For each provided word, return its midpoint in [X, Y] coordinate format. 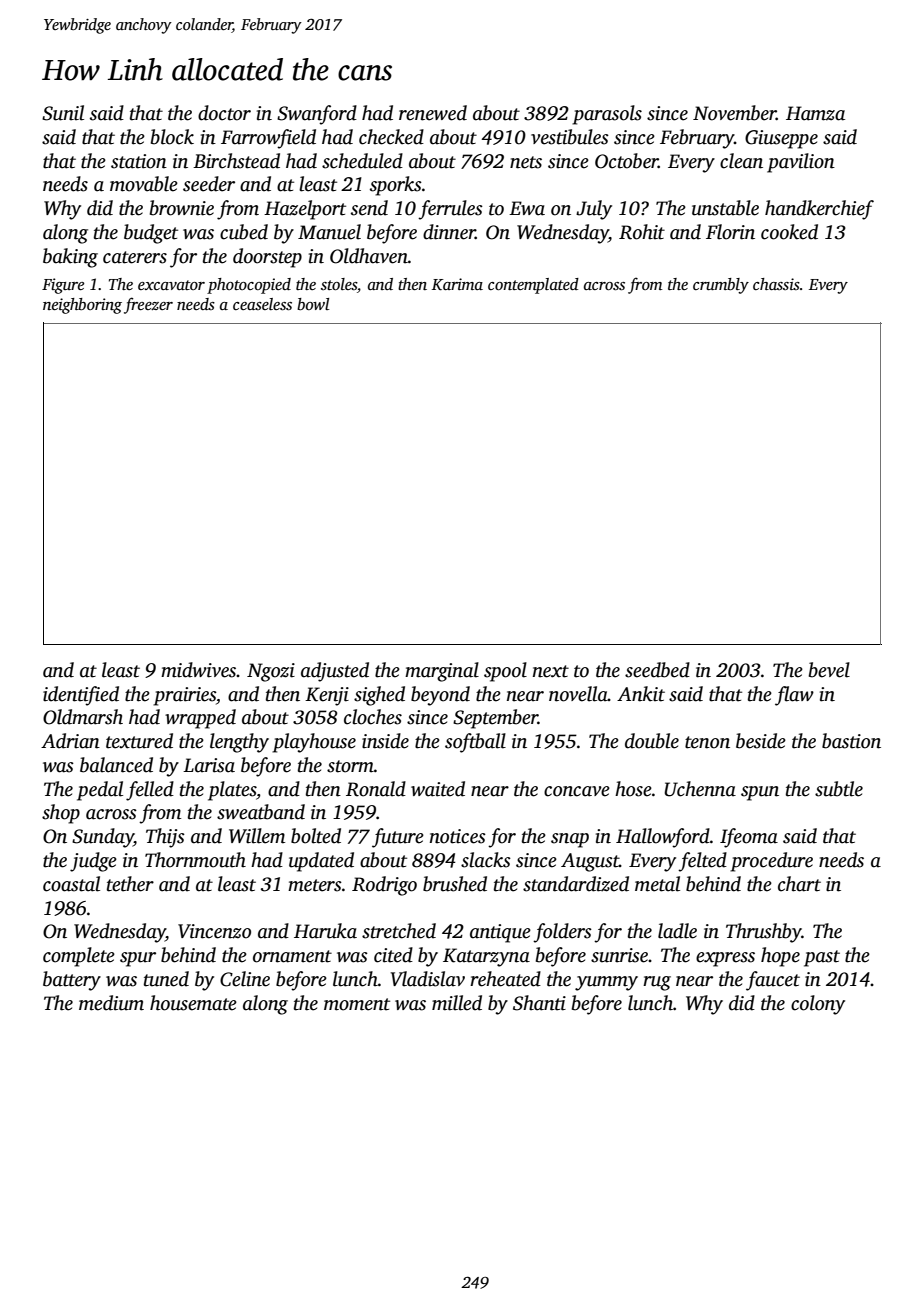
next [551, 671]
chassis [776, 284]
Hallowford [663, 838]
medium [111, 1003]
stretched [399, 931]
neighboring [82, 306]
